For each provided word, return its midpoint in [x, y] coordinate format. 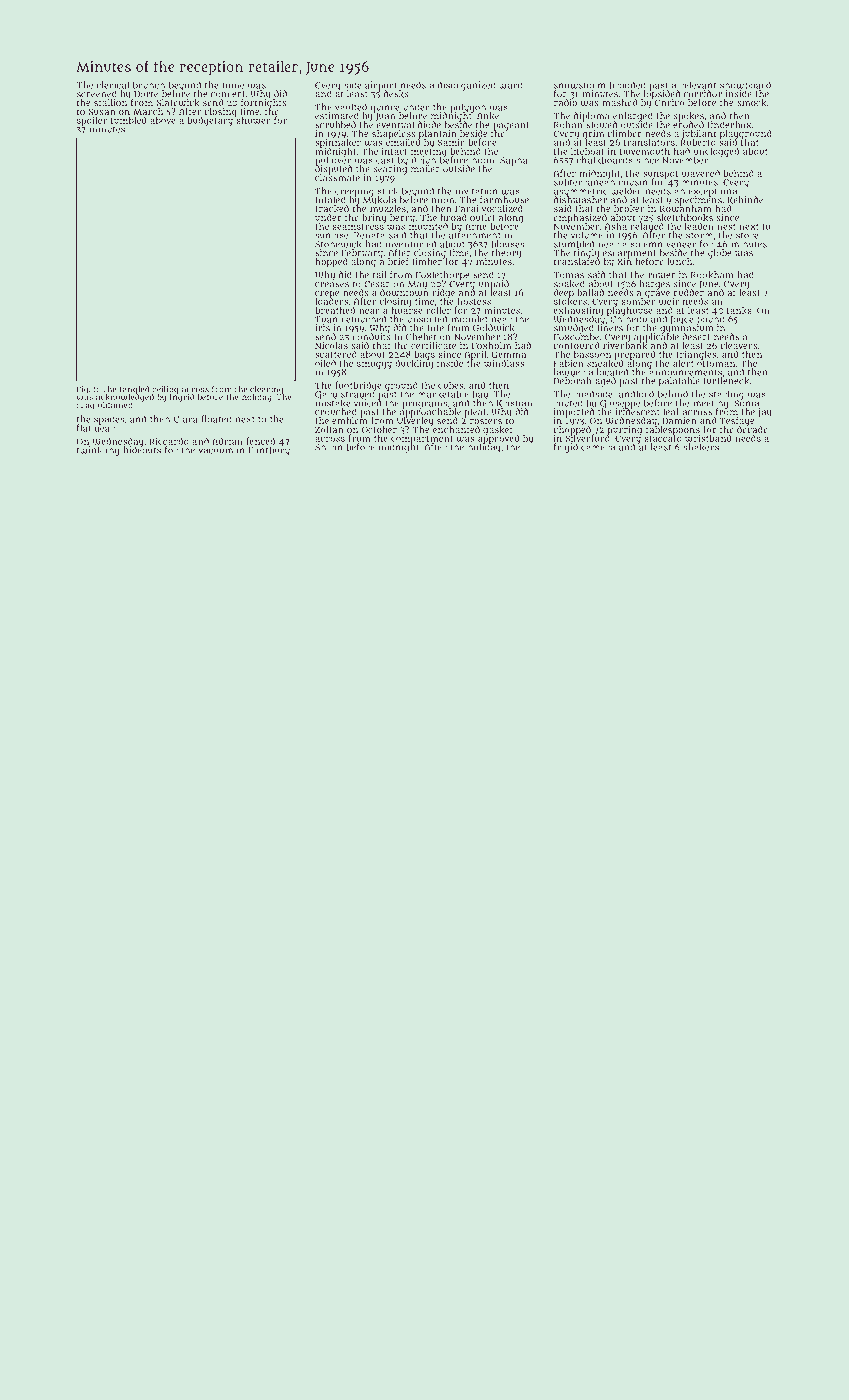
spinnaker [338, 143]
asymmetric [581, 191]
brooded [627, 85]
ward [511, 85]
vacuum [215, 451]
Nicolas [331, 345]
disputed [333, 169]
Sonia [746, 403]
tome [233, 85]
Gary [326, 395]
